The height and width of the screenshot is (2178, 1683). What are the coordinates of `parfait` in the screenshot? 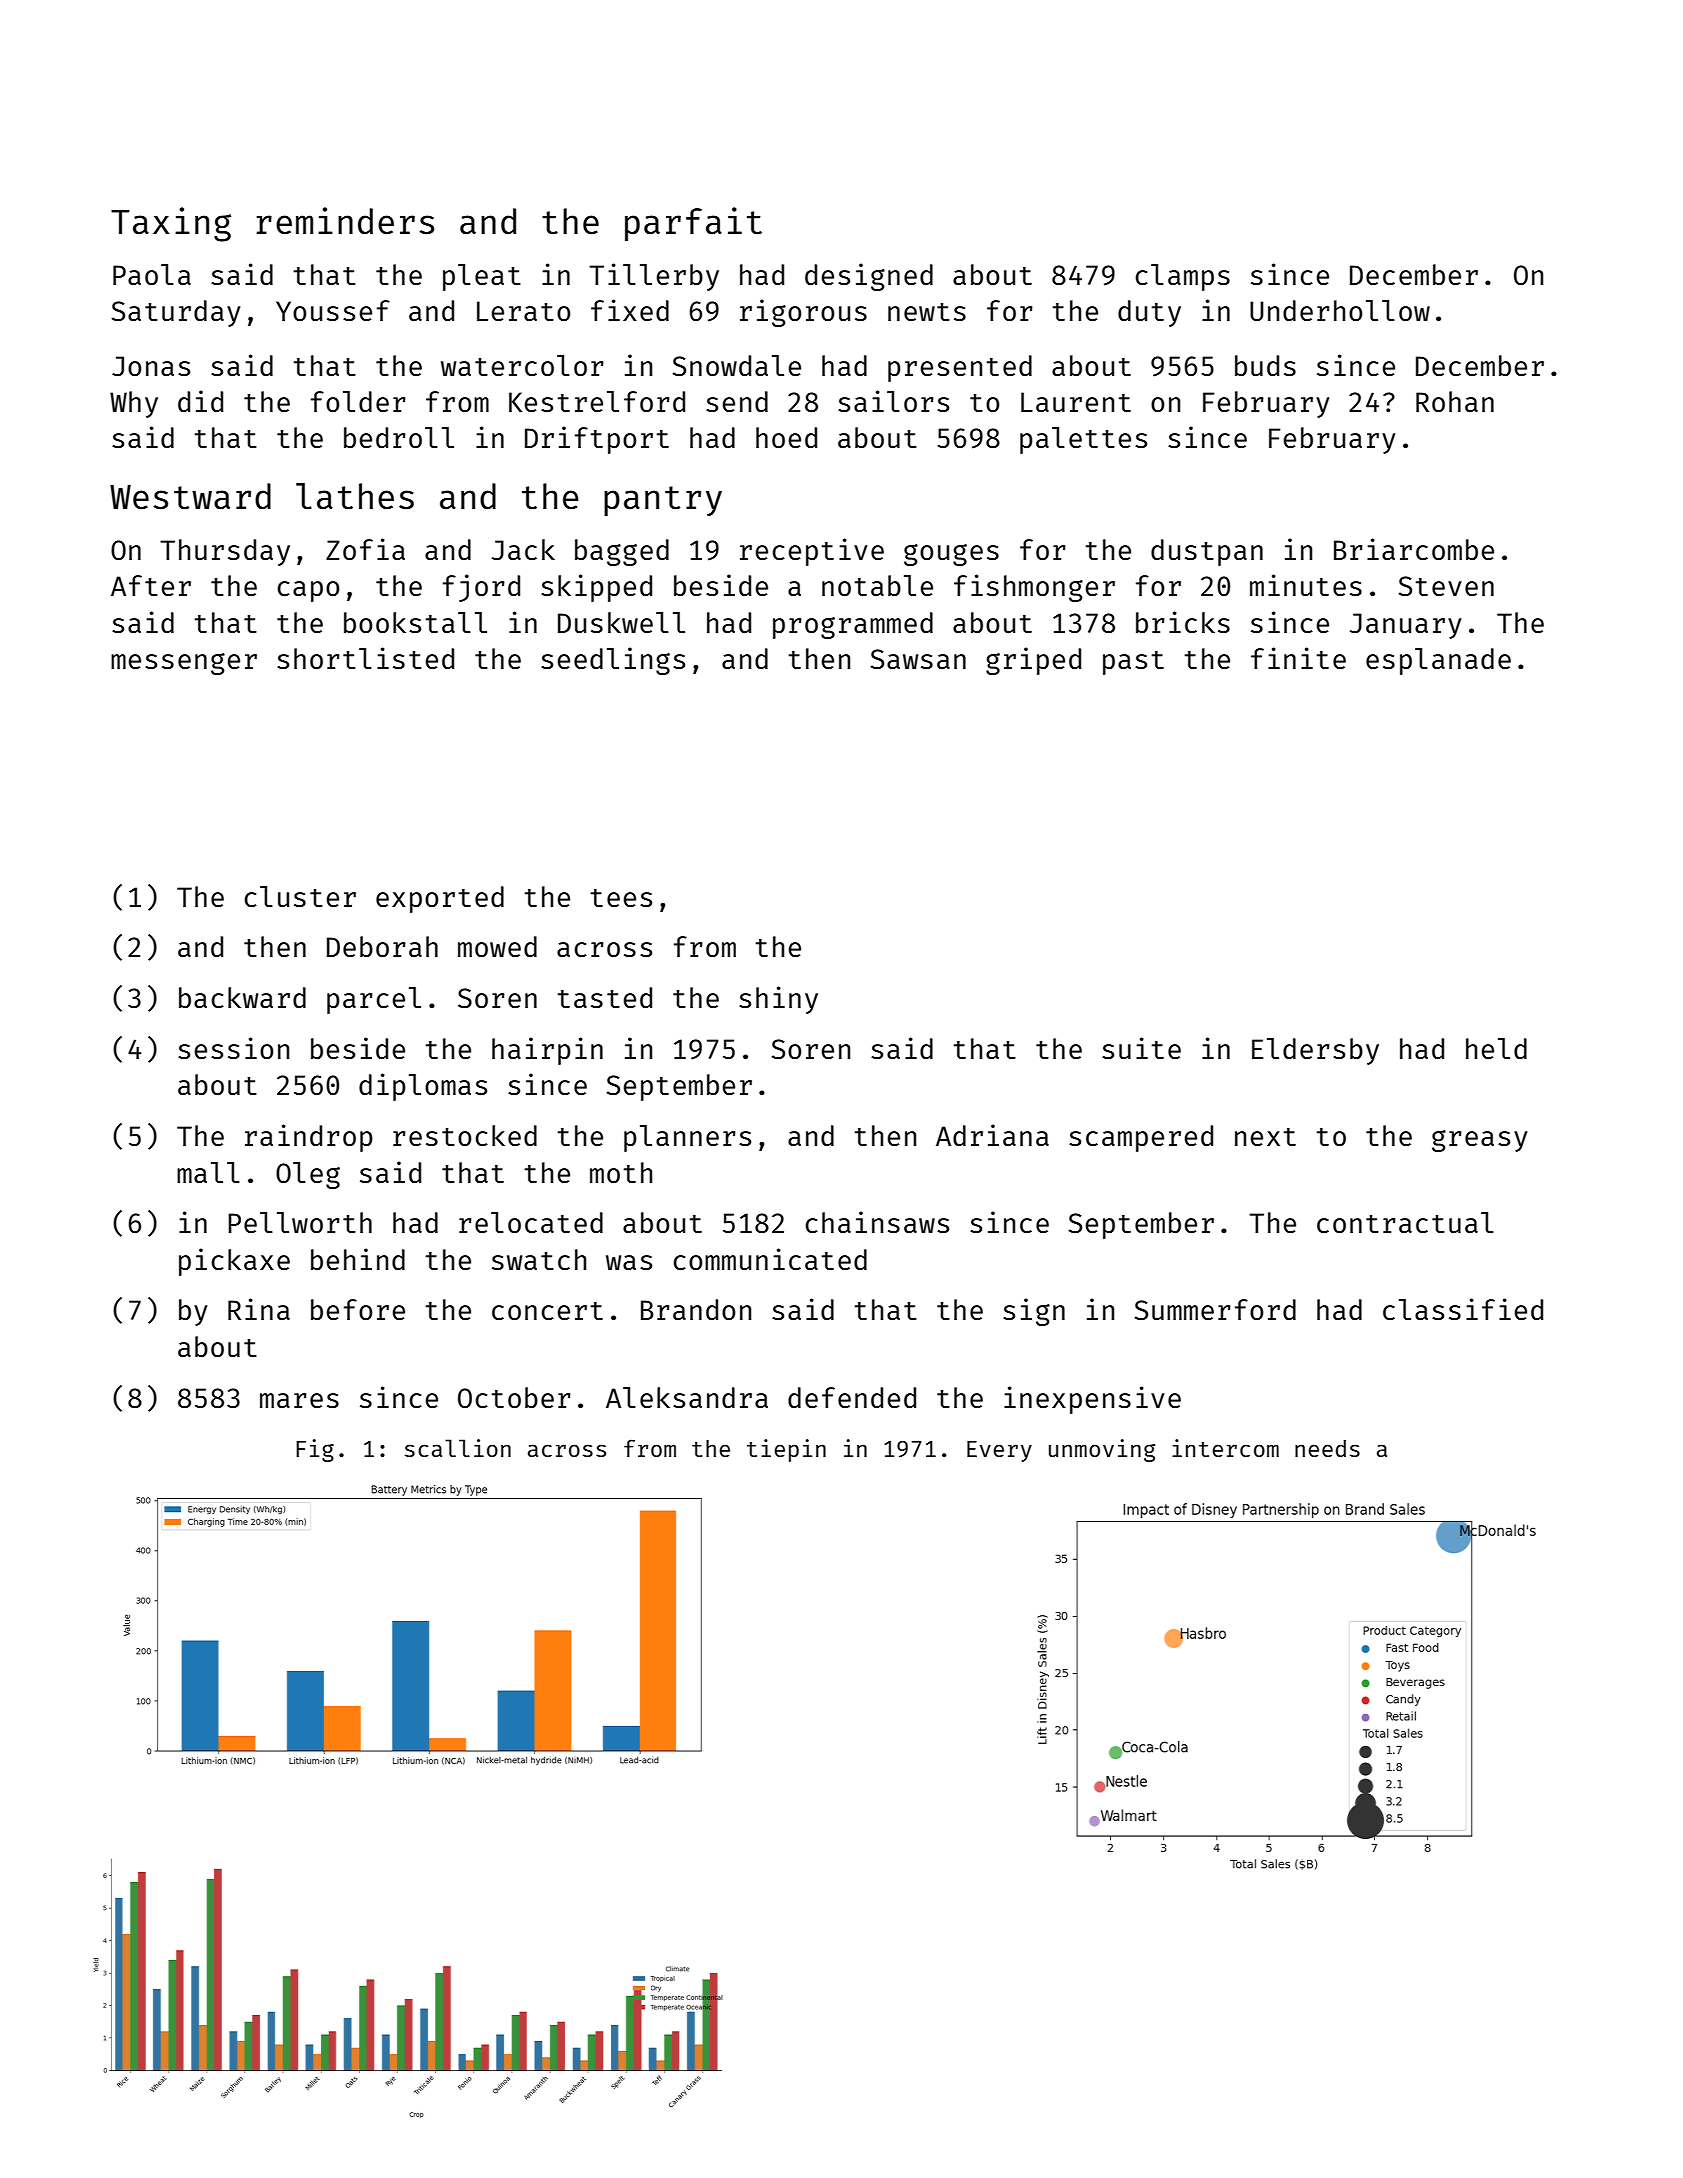 It's located at (693, 224).
